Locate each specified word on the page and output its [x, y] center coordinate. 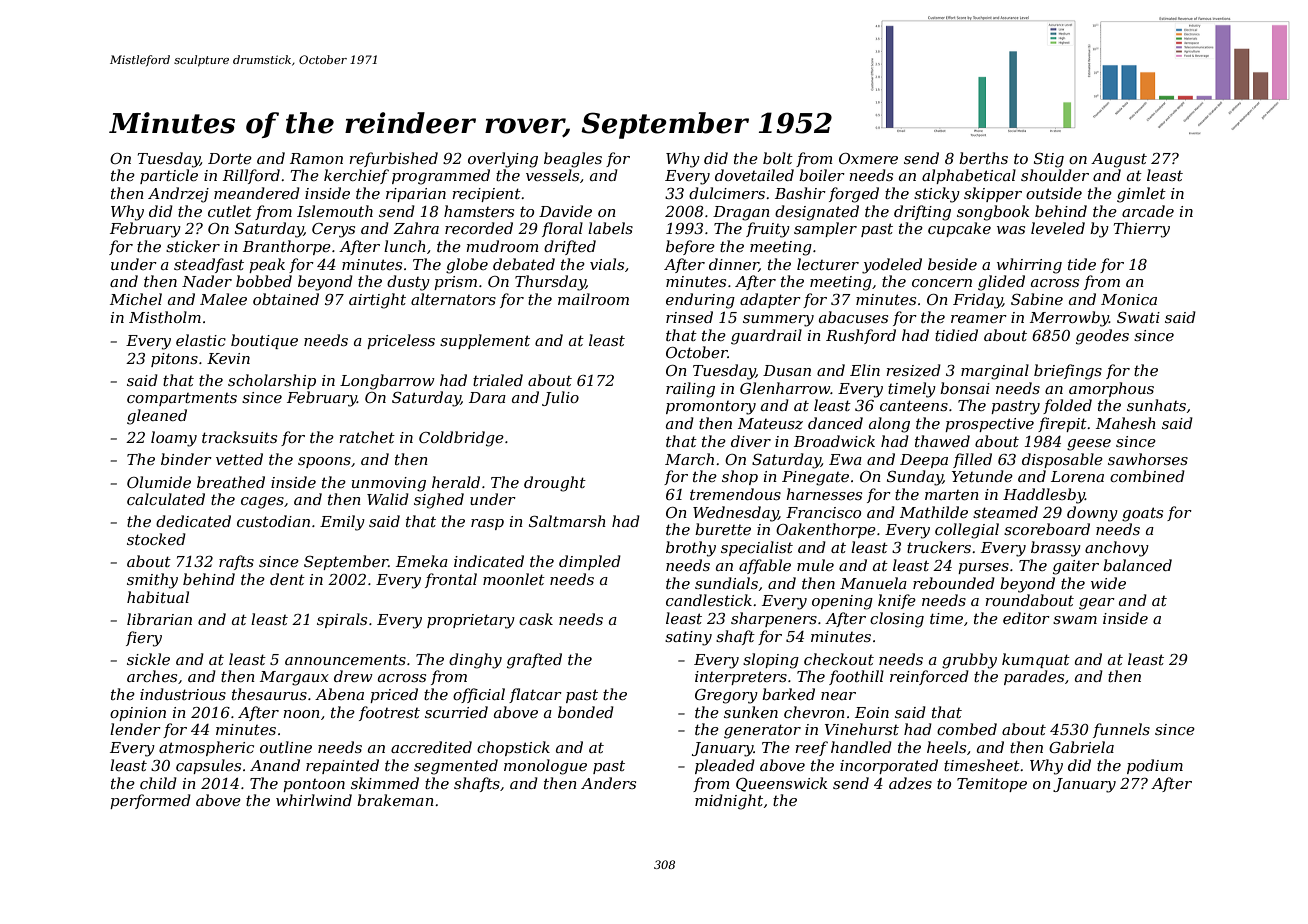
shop [740, 477]
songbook [993, 213]
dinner [734, 265]
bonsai [965, 388]
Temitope [992, 785]
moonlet [514, 579]
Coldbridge [461, 439]
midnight [729, 802]
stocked [156, 539]
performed [150, 801]
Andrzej [178, 195]
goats [1142, 514]
